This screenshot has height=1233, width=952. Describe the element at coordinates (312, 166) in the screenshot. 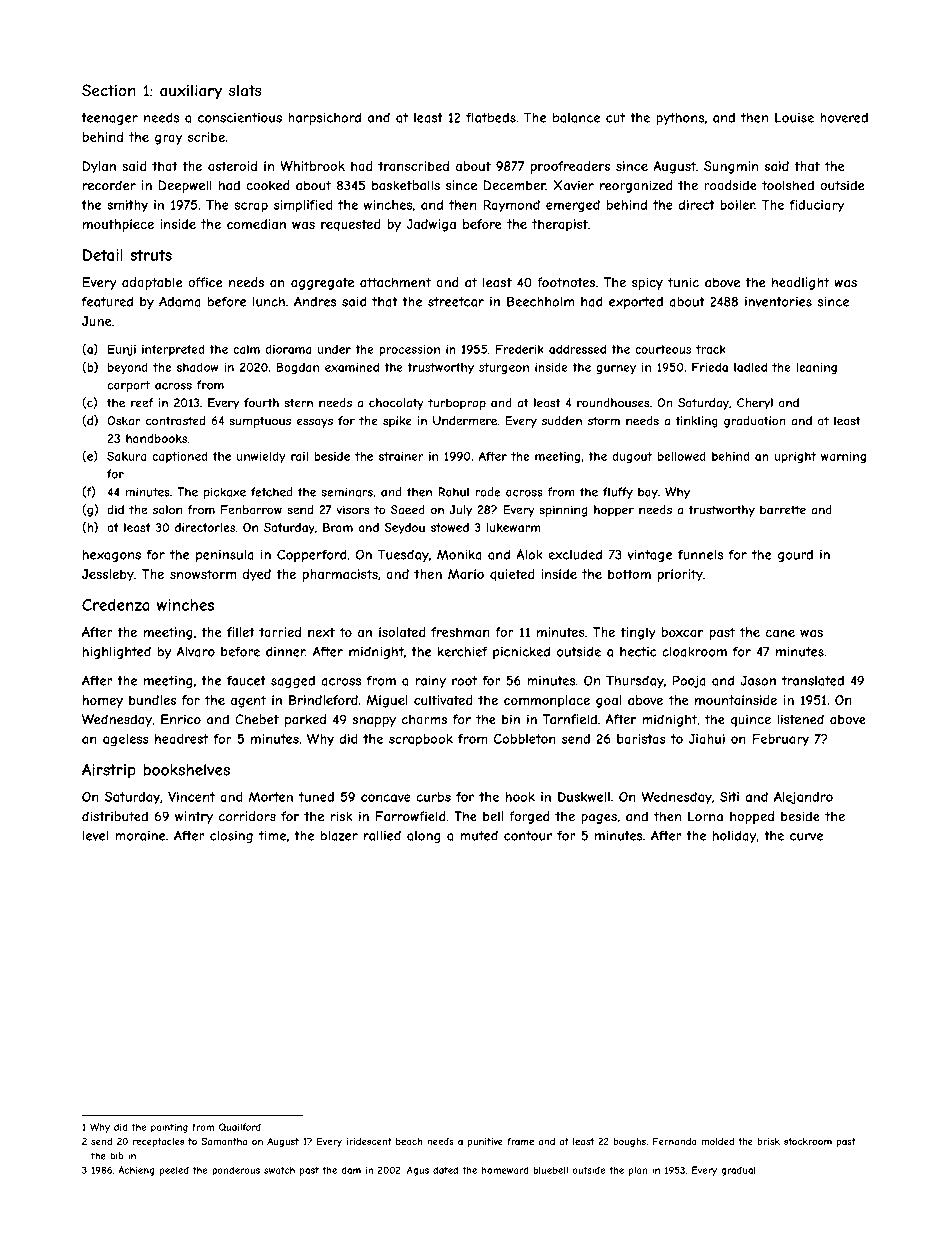

I see `Whitbrook` at that location.
